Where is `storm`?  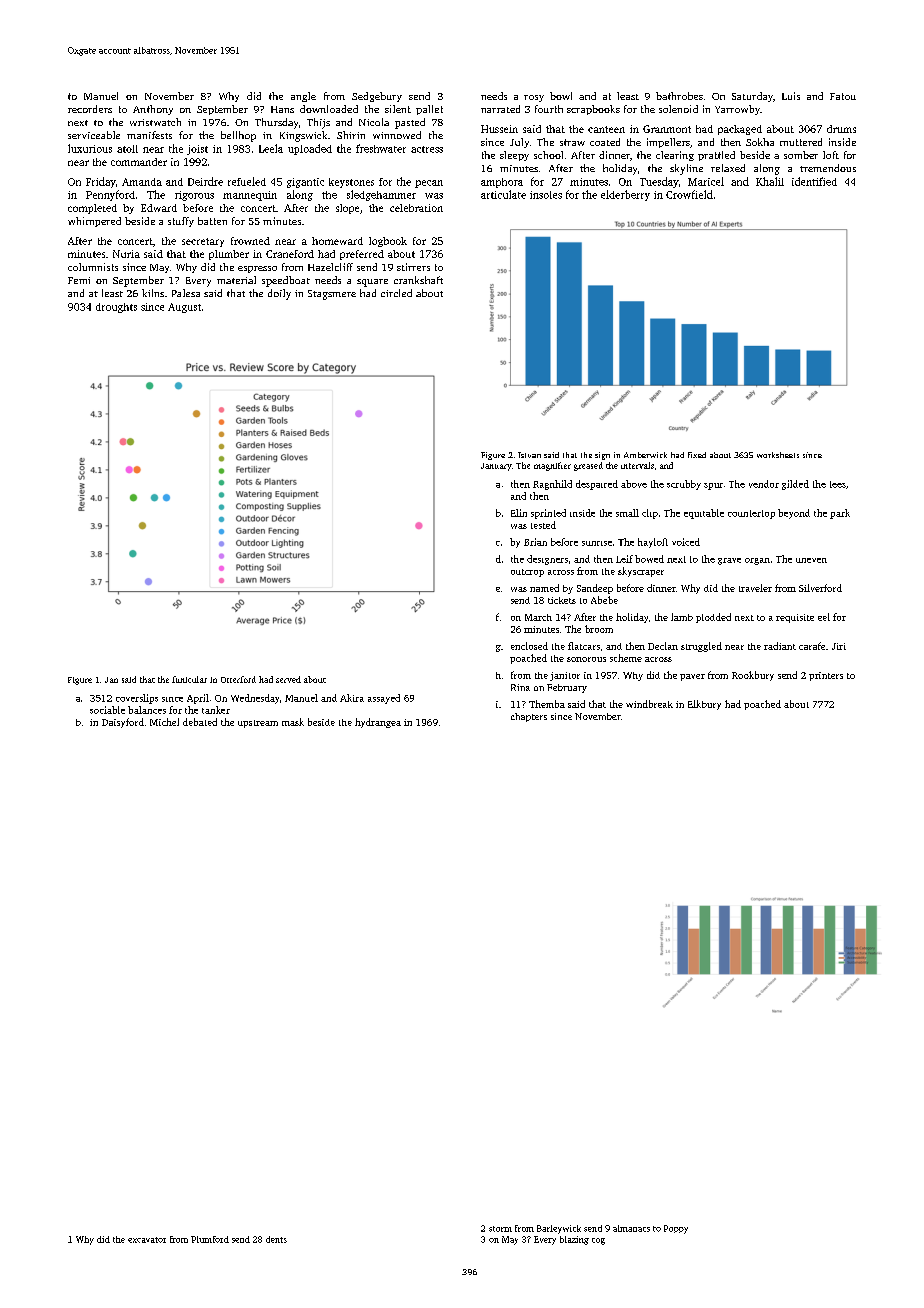
storm is located at coordinates (500, 1229).
